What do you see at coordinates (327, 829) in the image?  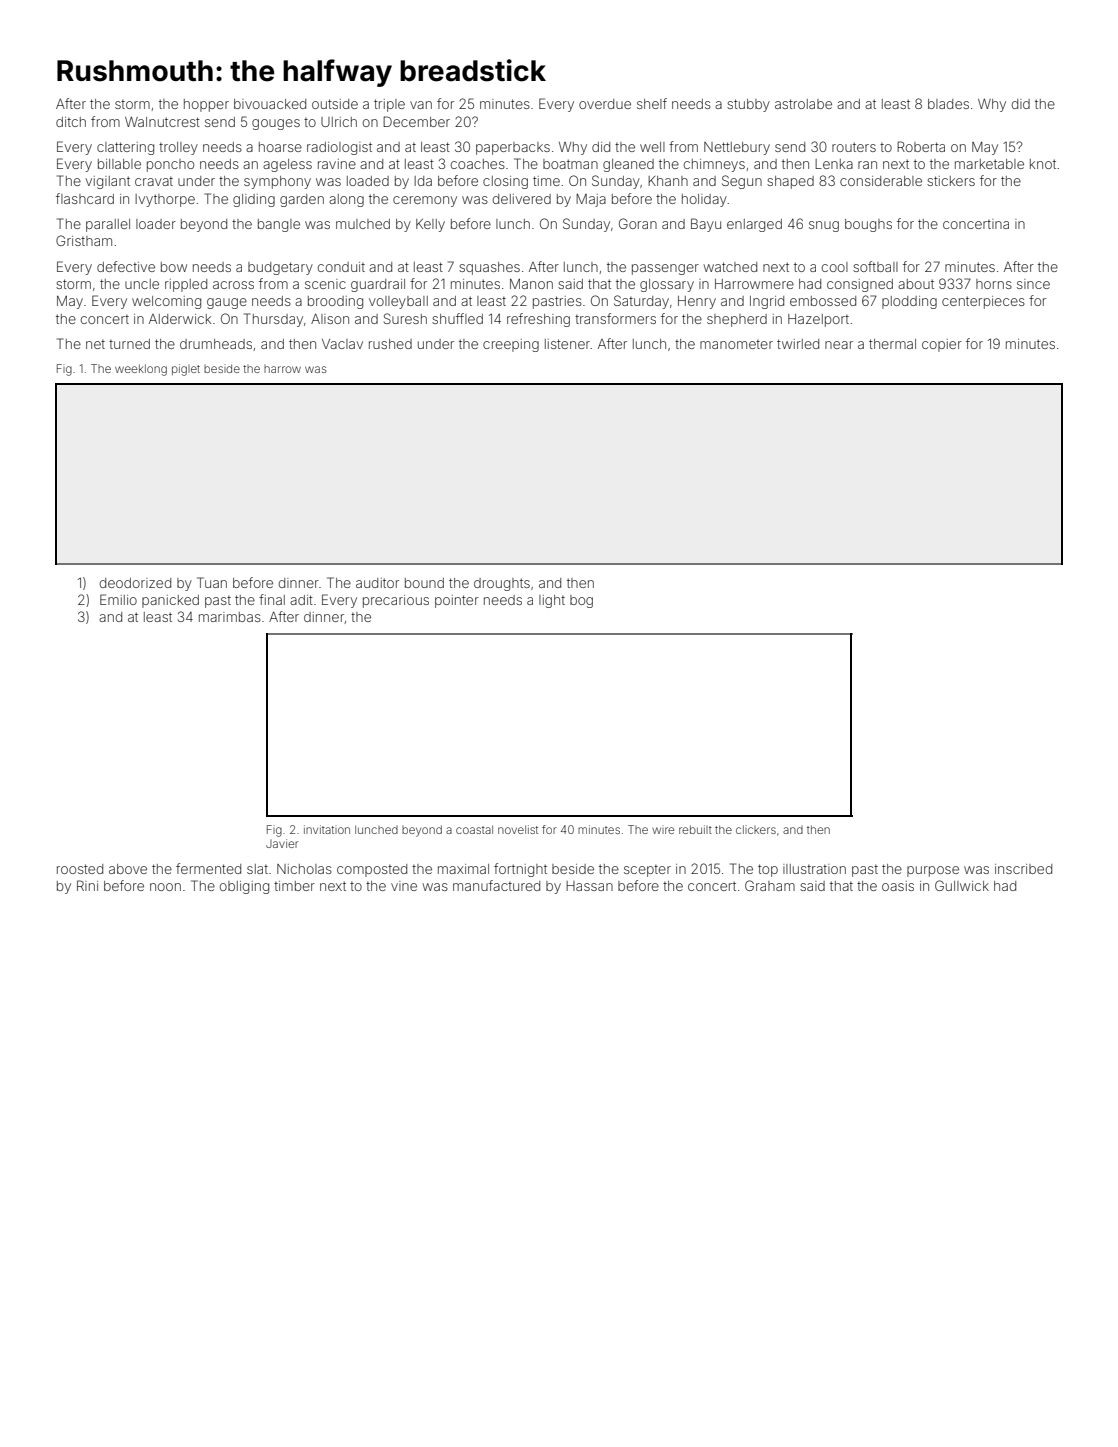 I see `invitation` at bounding box center [327, 829].
